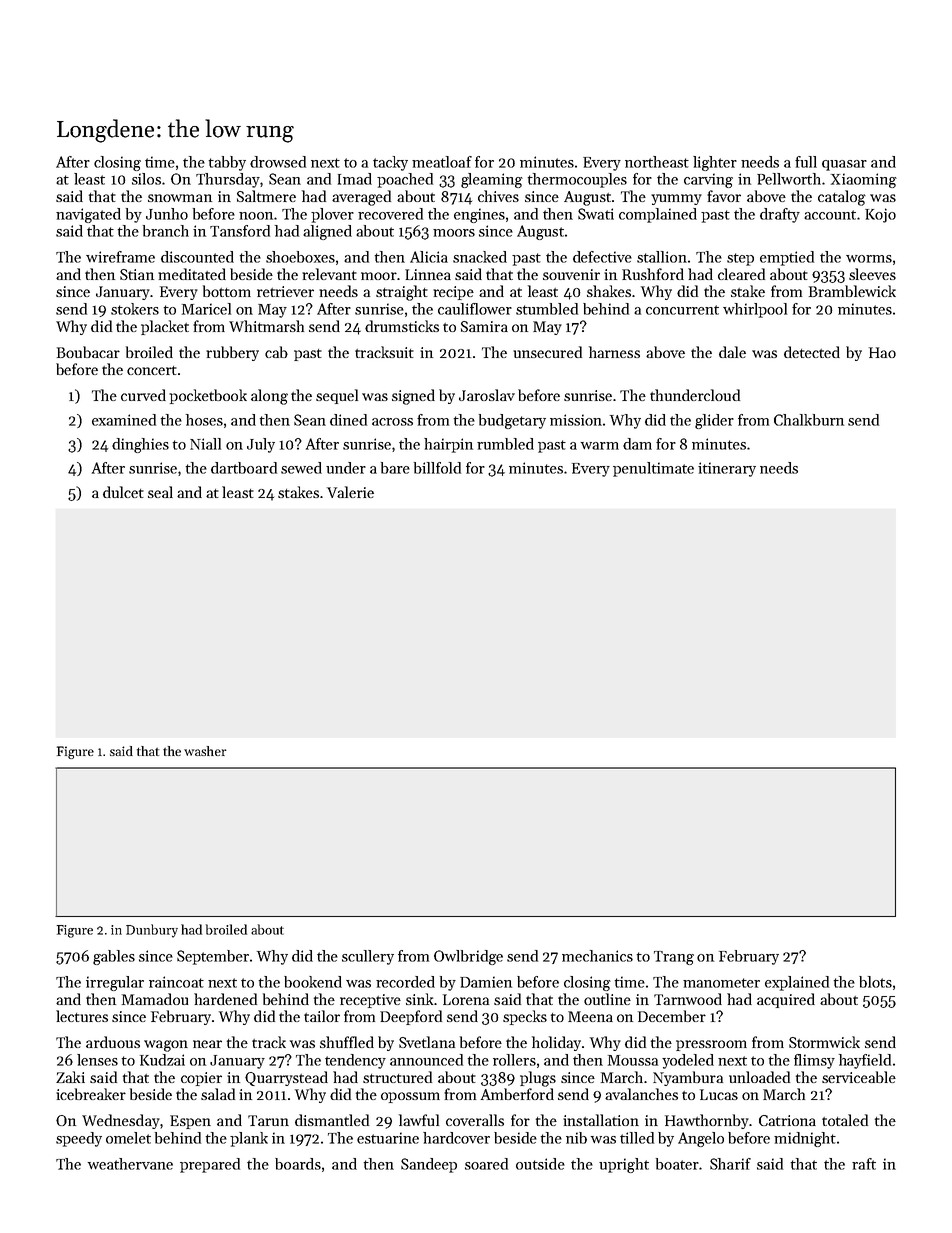  I want to click on penultimate, so click(653, 469).
